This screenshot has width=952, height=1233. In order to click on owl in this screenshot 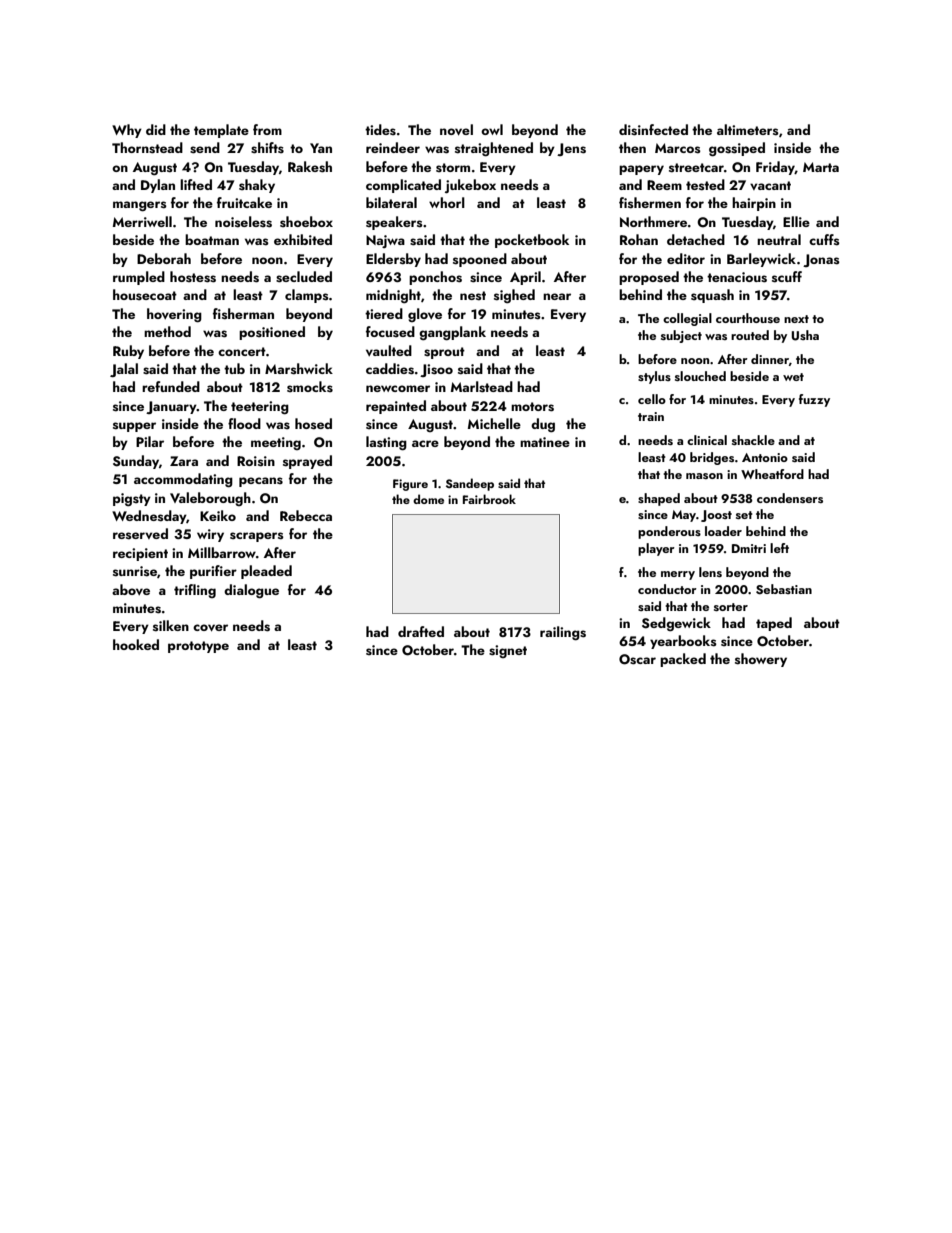, I will do `click(492, 129)`.
